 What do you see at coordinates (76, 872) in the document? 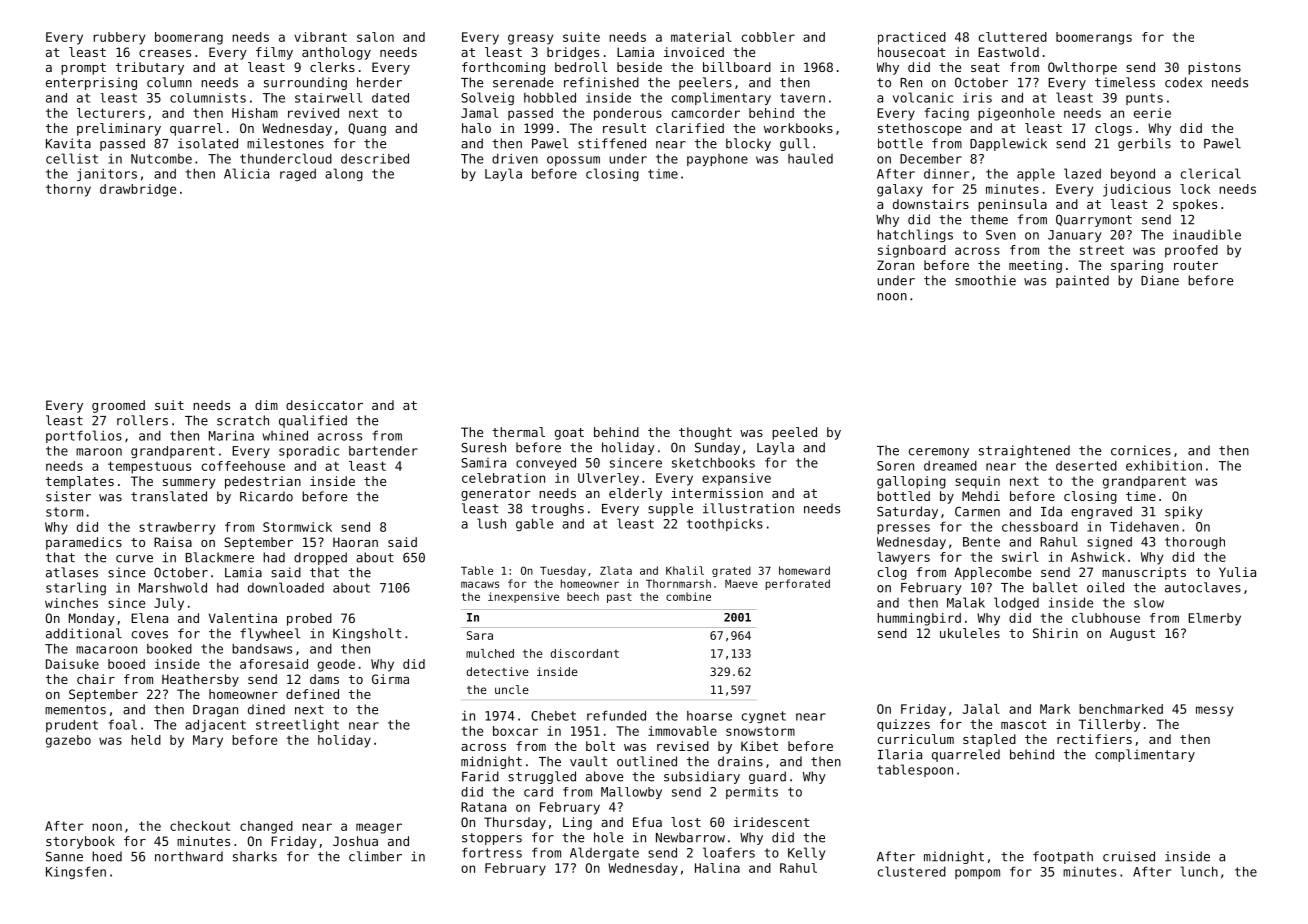
I see `Kingsfen` at bounding box center [76, 872].
